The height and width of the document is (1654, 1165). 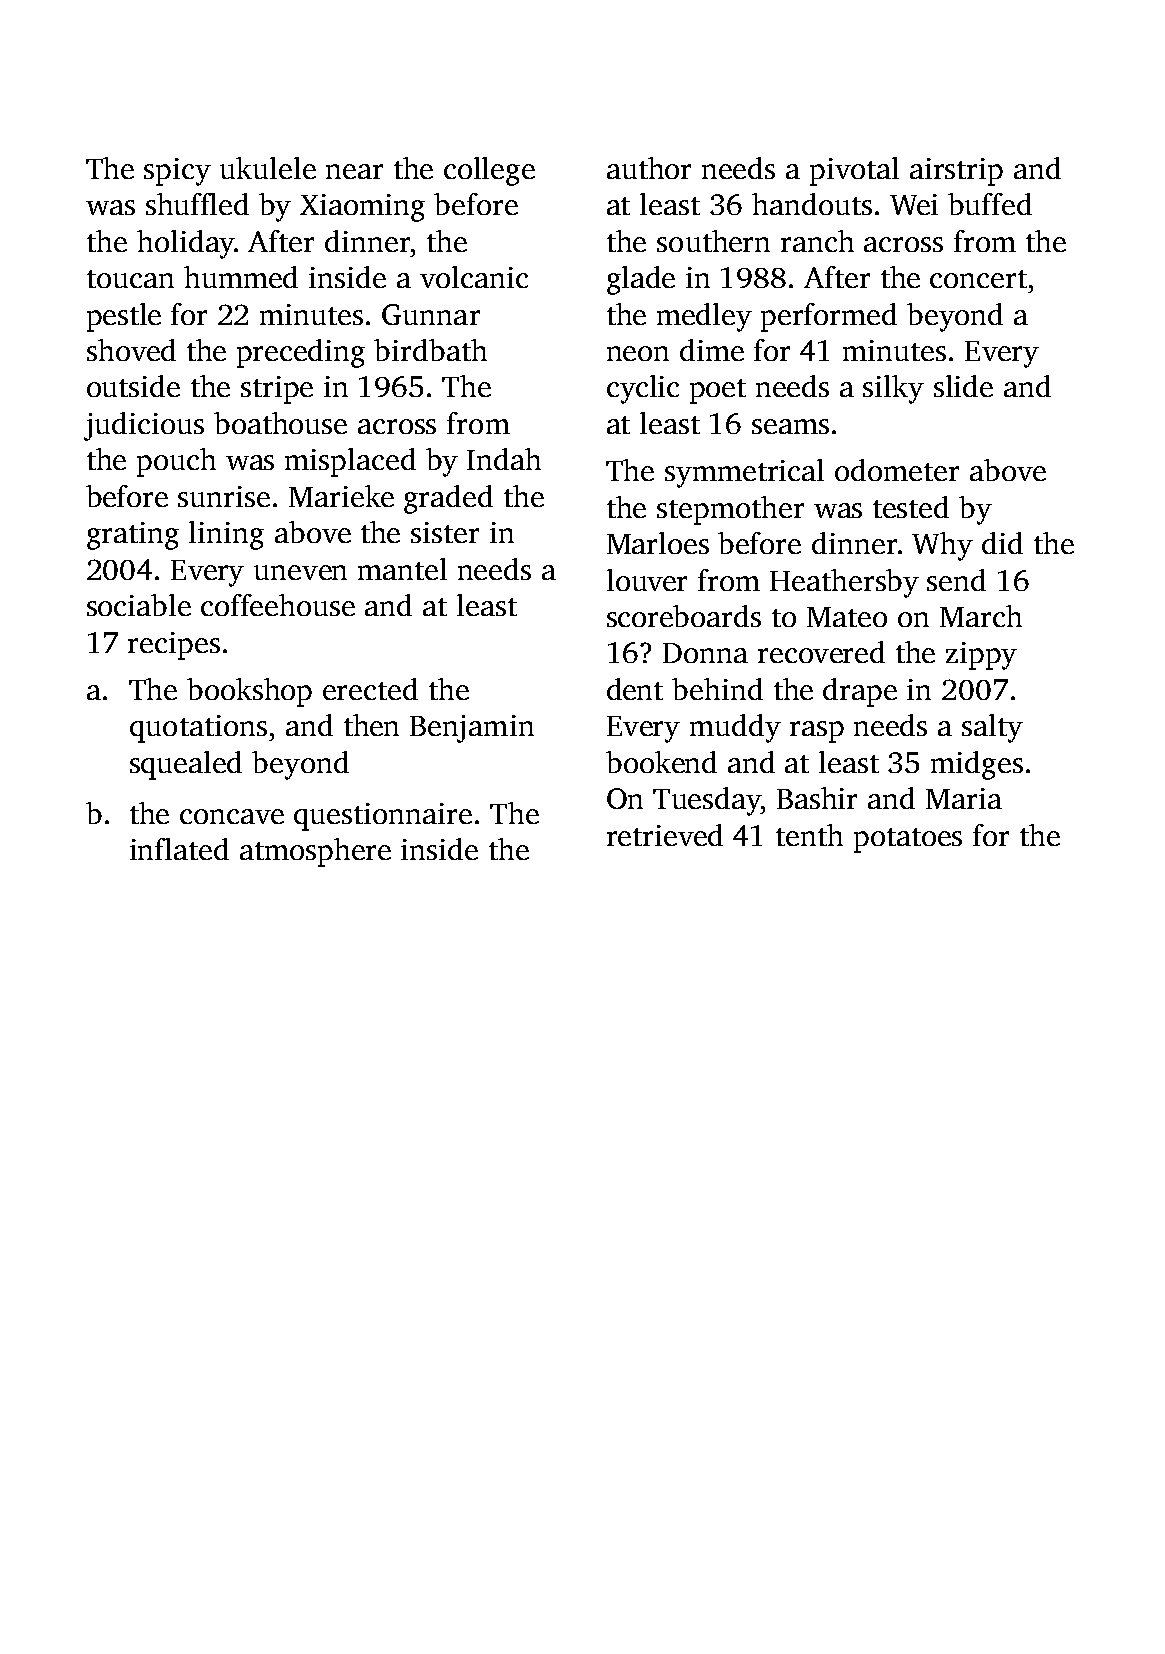 What do you see at coordinates (643, 389) in the document?
I see `cyclic` at bounding box center [643, 389].
